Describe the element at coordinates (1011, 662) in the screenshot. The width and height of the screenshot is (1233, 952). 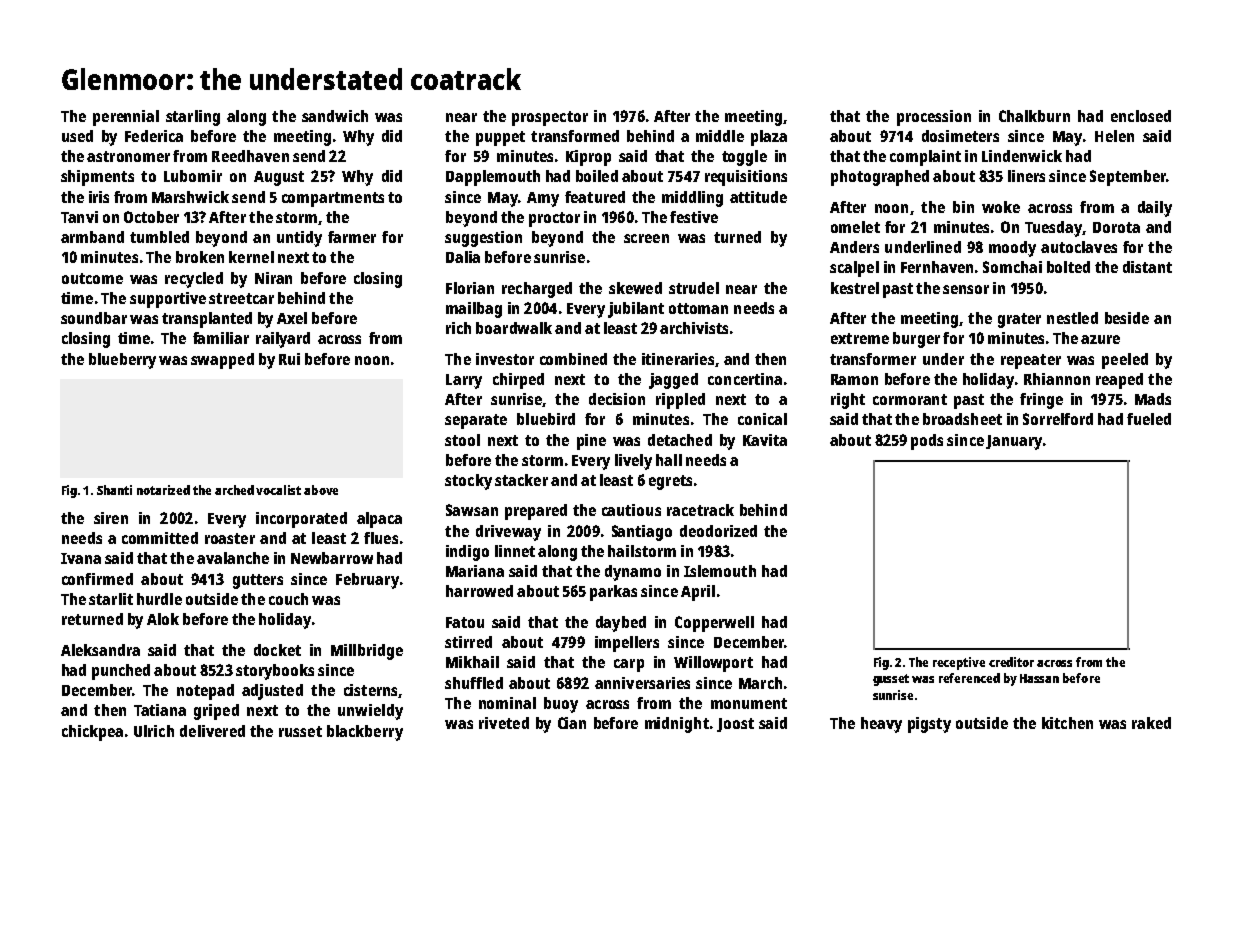
I see `creditor` at that location.
